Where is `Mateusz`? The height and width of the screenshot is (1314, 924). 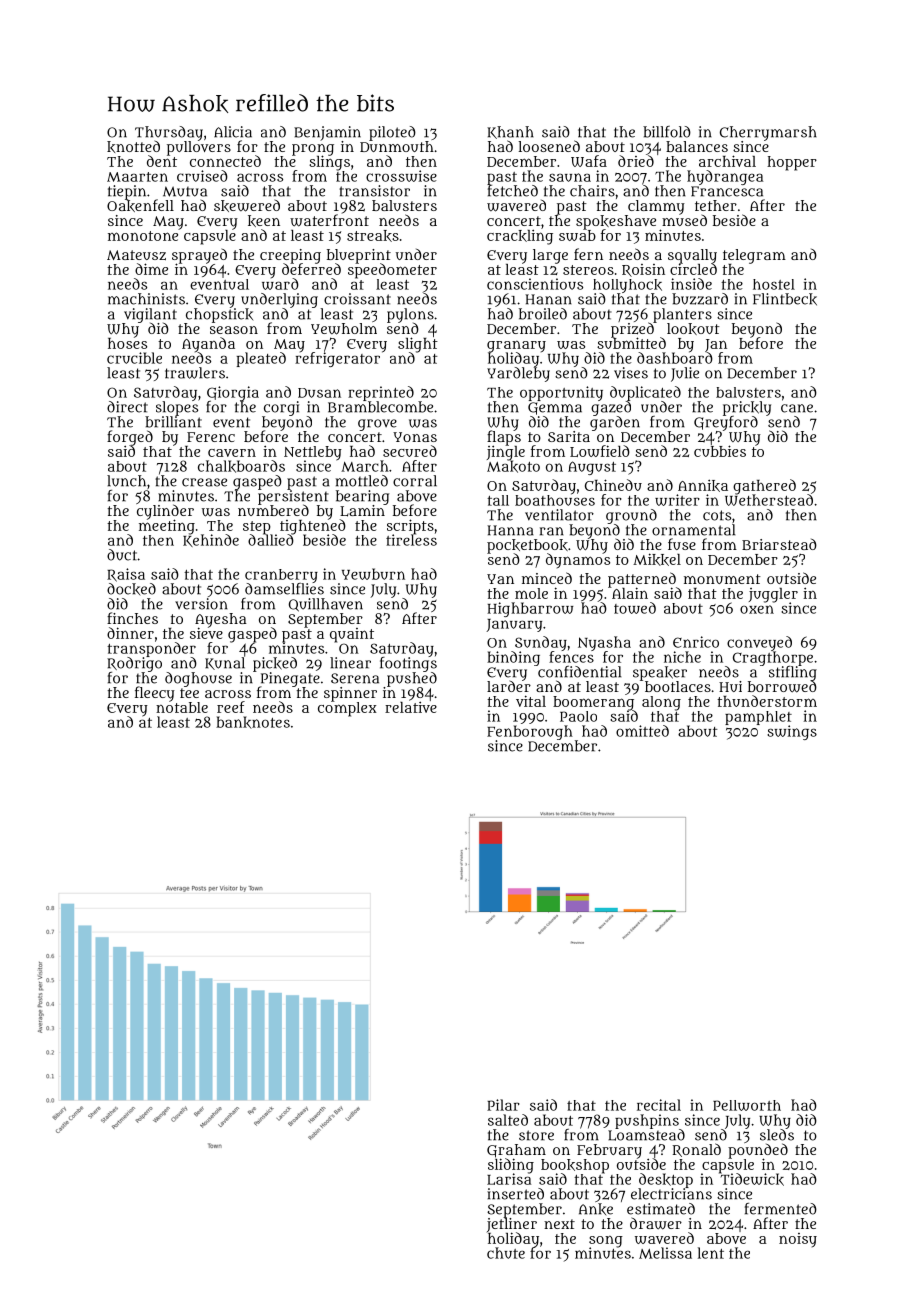
Mateusz is located at coordinates (136, 255).
